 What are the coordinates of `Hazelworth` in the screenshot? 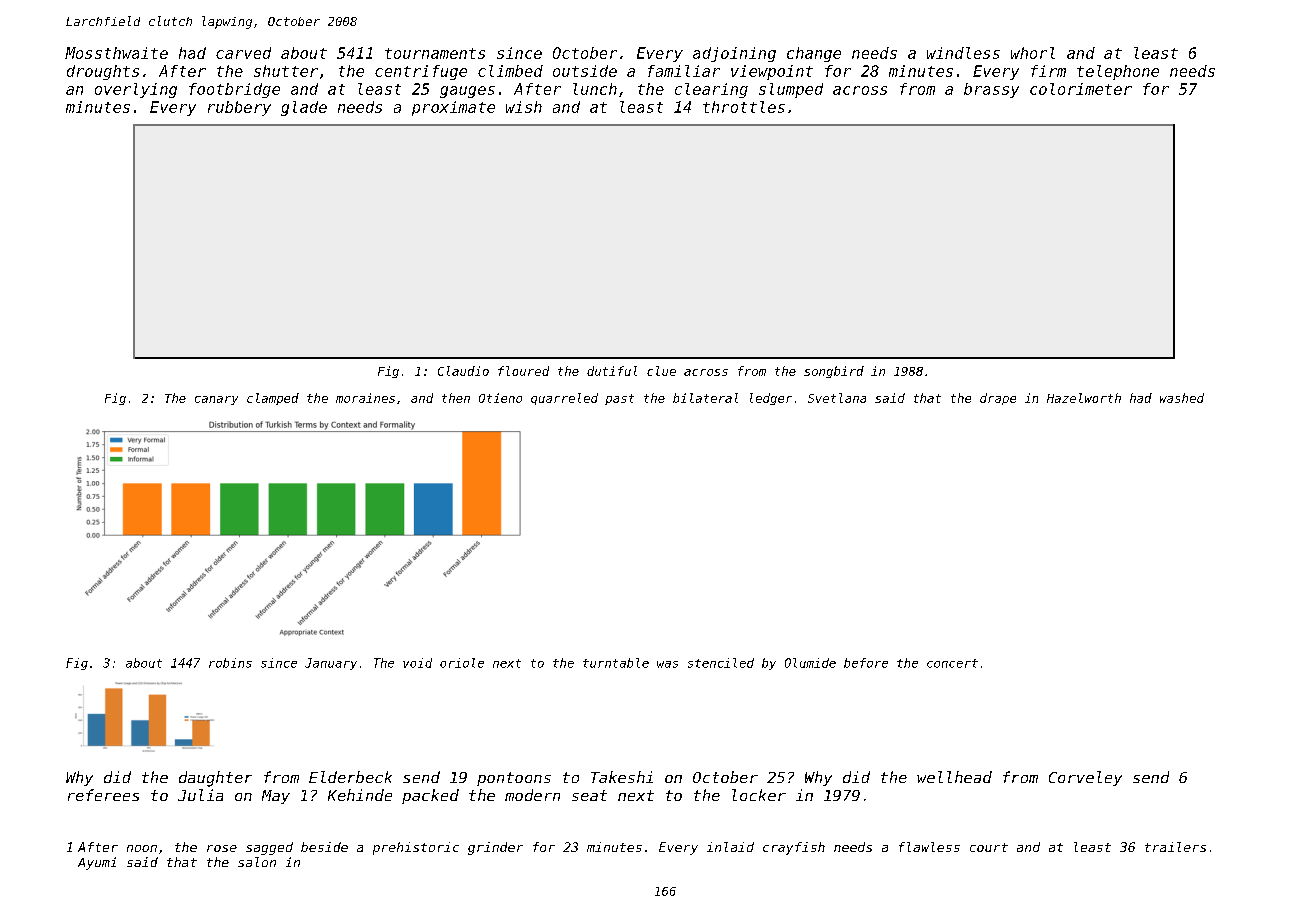 It's located at (1084, 398).
